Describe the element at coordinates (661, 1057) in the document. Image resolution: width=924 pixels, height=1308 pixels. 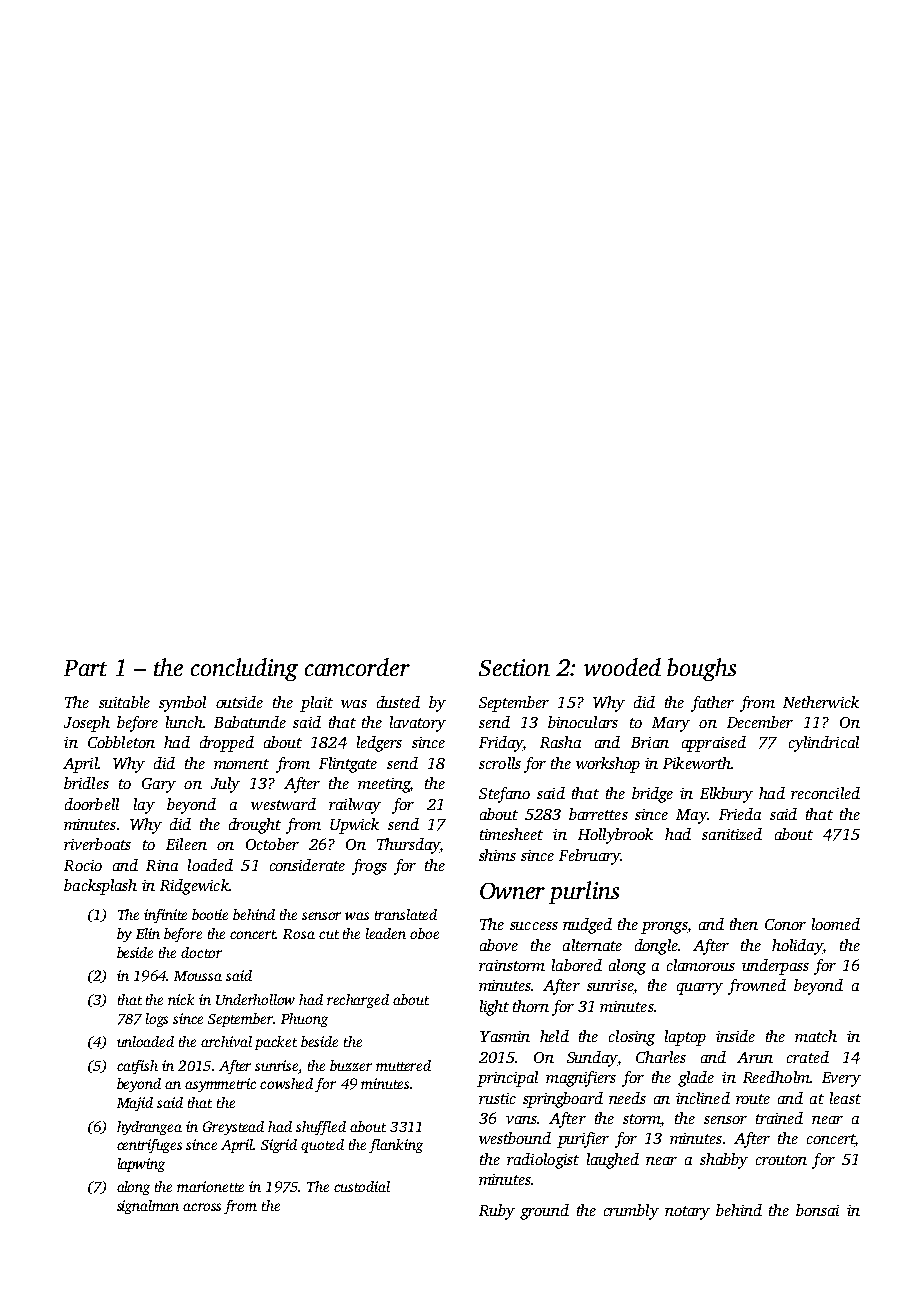
I see `Charles` at that location.
